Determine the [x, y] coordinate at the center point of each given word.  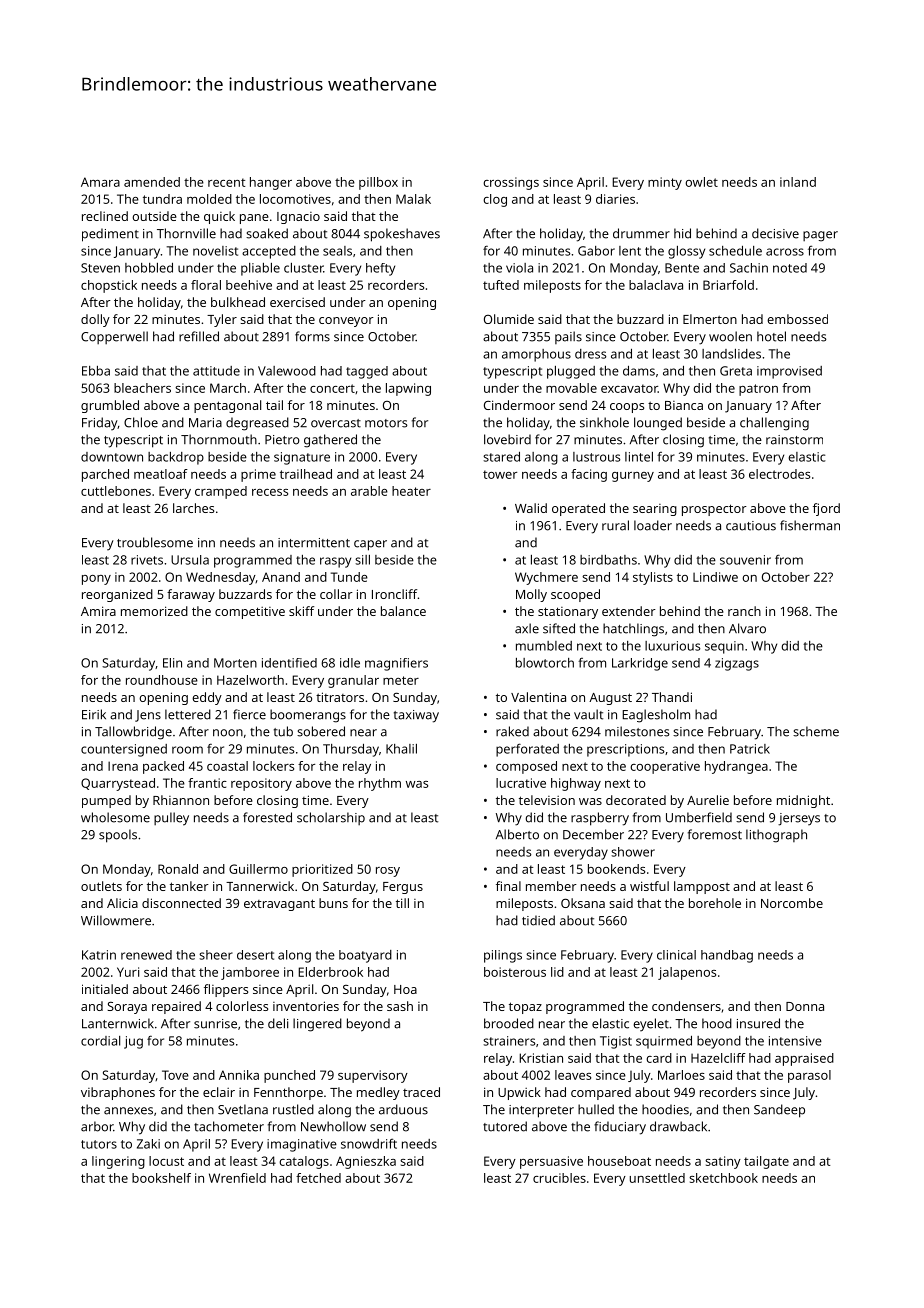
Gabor [596, 251]
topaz [525, 1008]
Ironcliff [394, 594]
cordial [100, 1041]
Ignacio [298, 218]
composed [526, 767]
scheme [816, 731]
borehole [715, 903]
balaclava [656, 285]
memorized [154, 611]
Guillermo [258, 869]
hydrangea [736, 767]
